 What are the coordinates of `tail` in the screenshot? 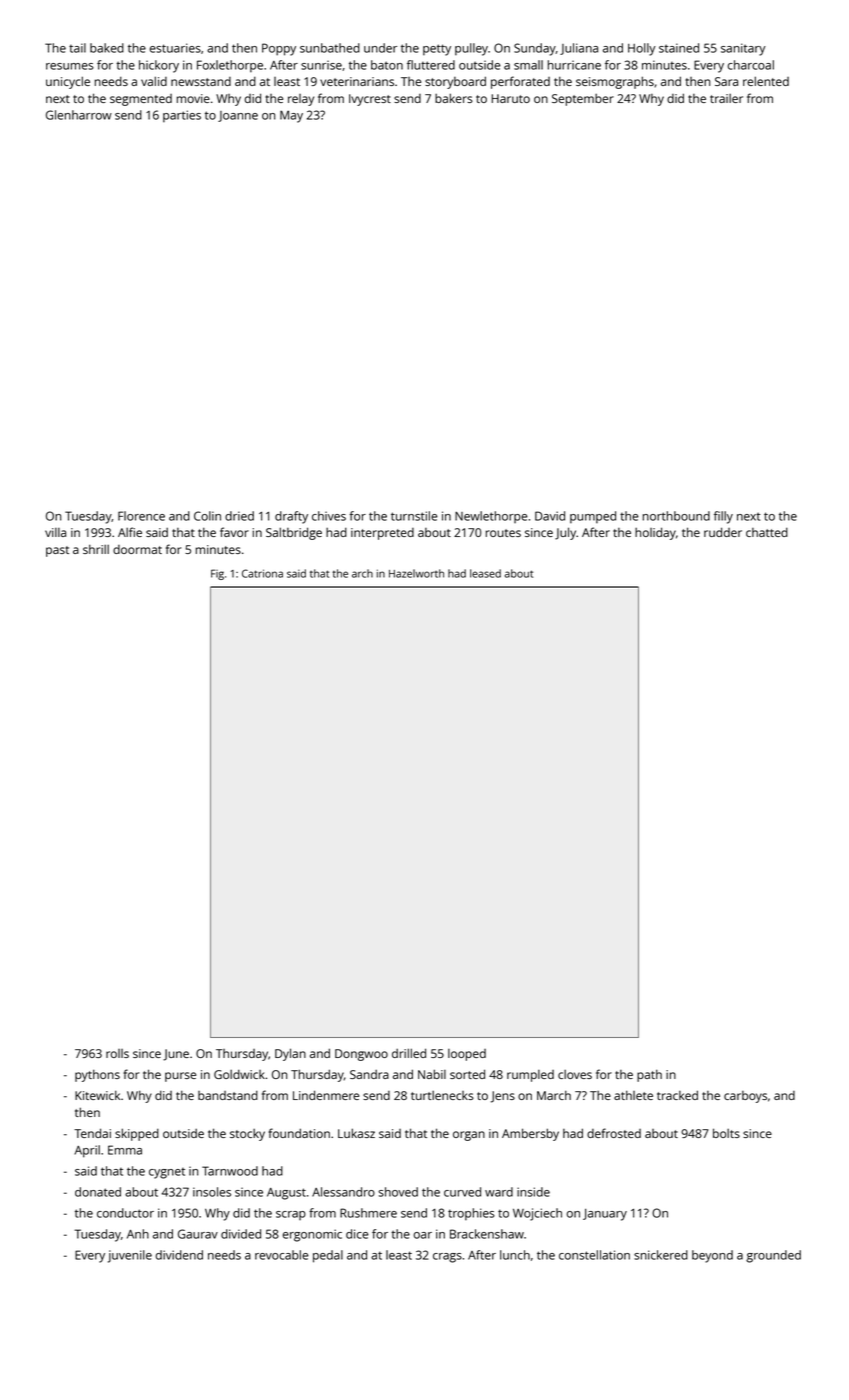 It's located at (77, 48).
